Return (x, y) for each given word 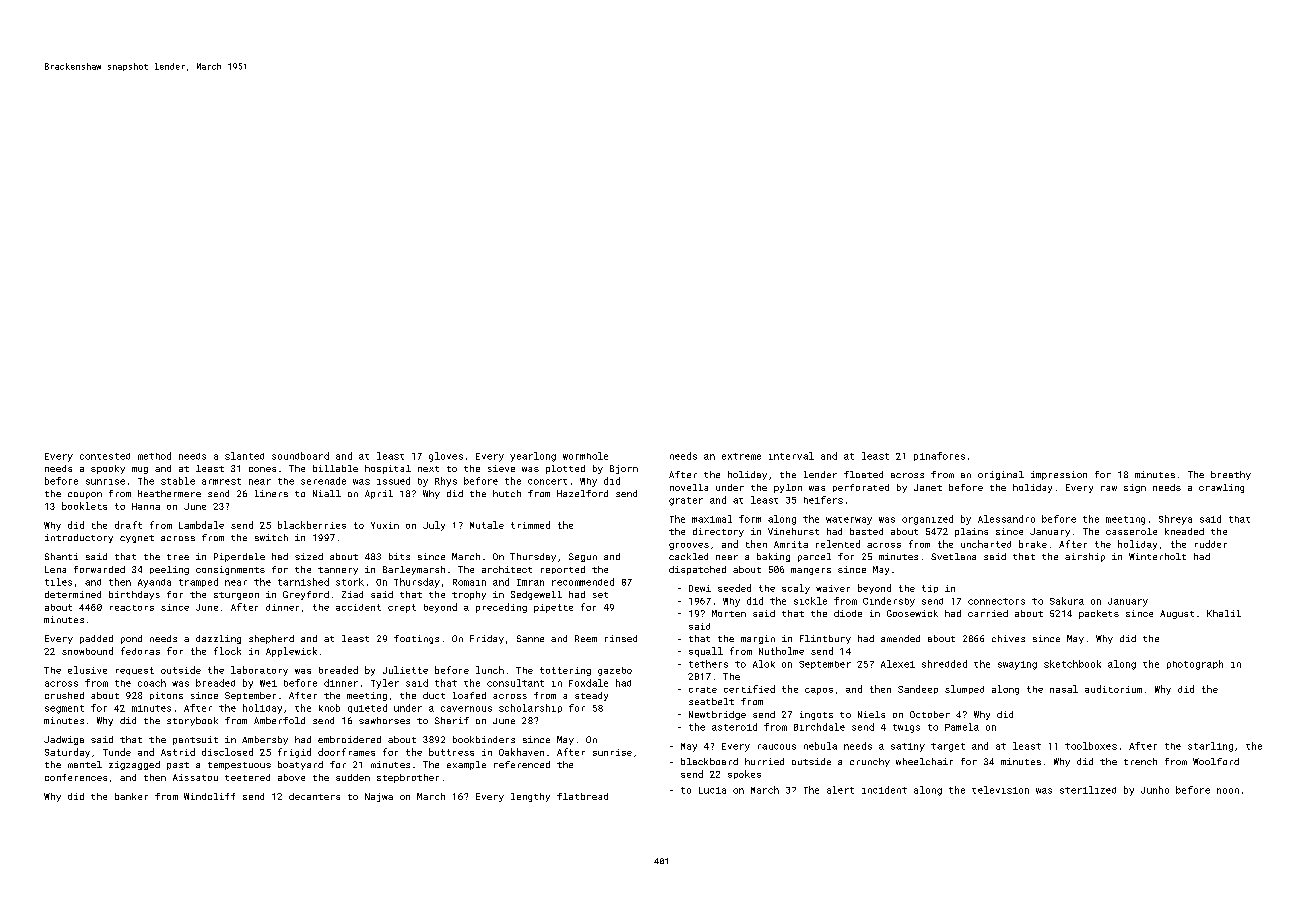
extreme (741, 456)
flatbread (582, 796)
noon (1228, 791)
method (154, 456)
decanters (314, 796)
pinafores (939, 456)
